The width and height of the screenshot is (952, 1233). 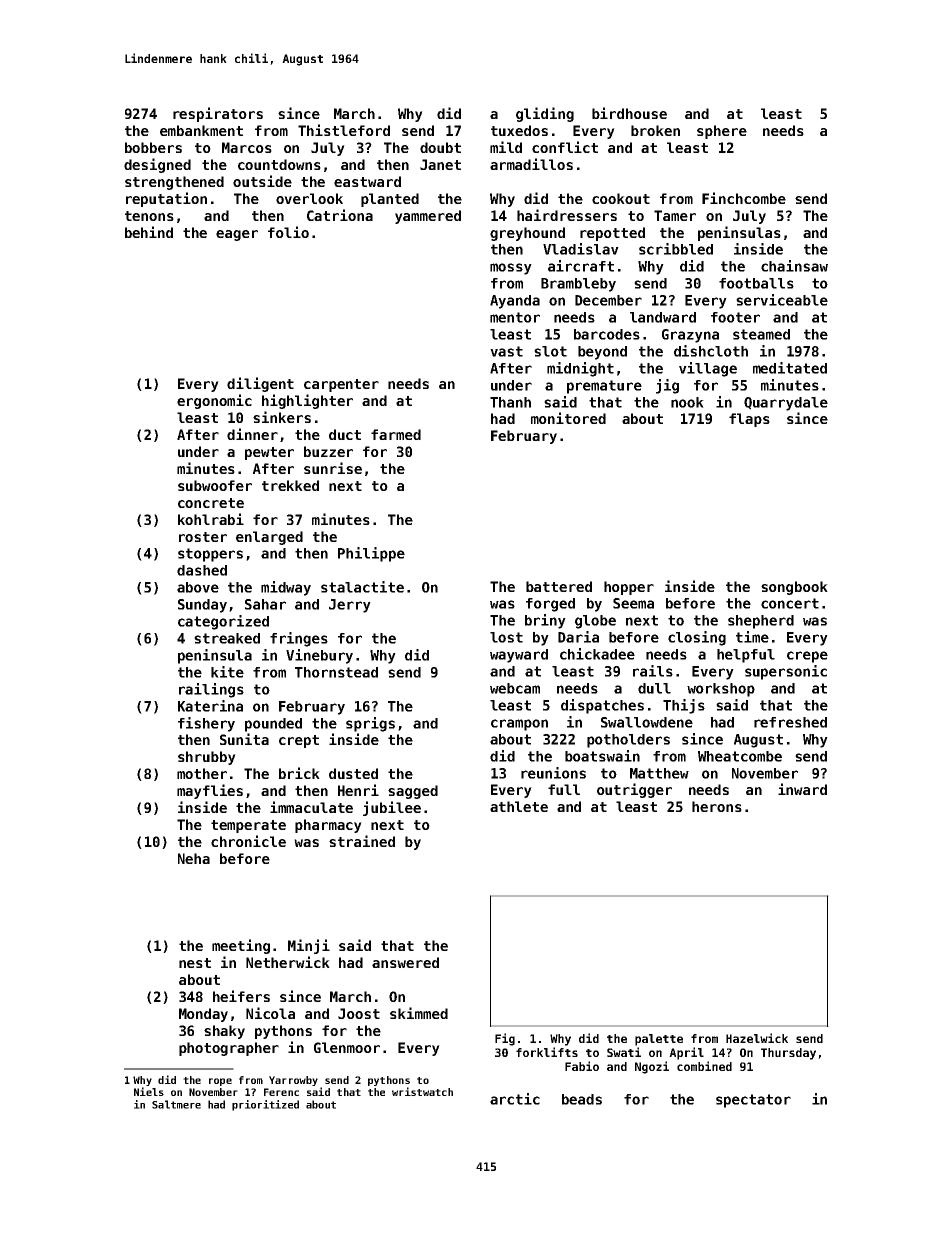 I want to click on doubt, so click(x=440, y=147).
